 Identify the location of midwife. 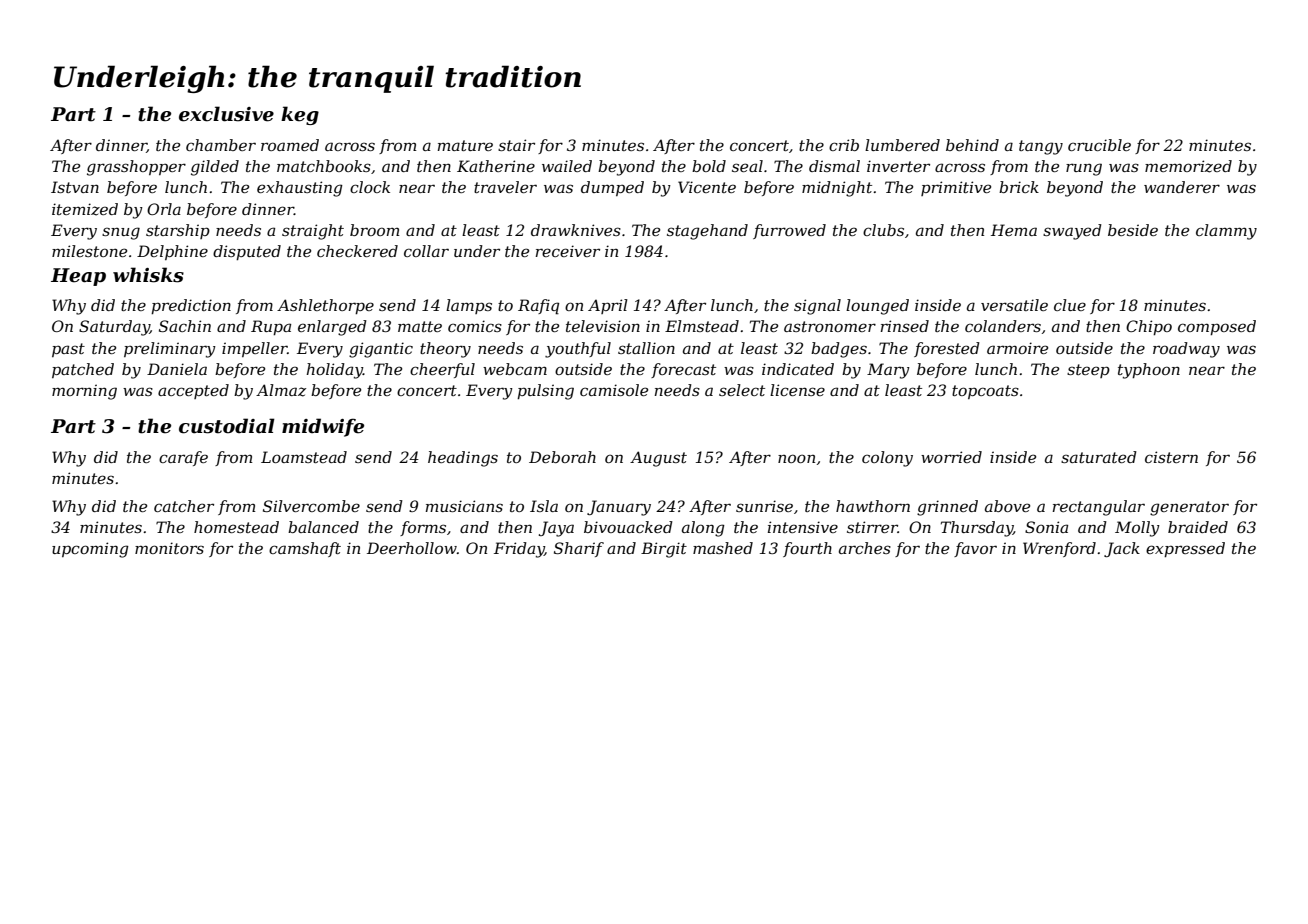
(323, 427).
